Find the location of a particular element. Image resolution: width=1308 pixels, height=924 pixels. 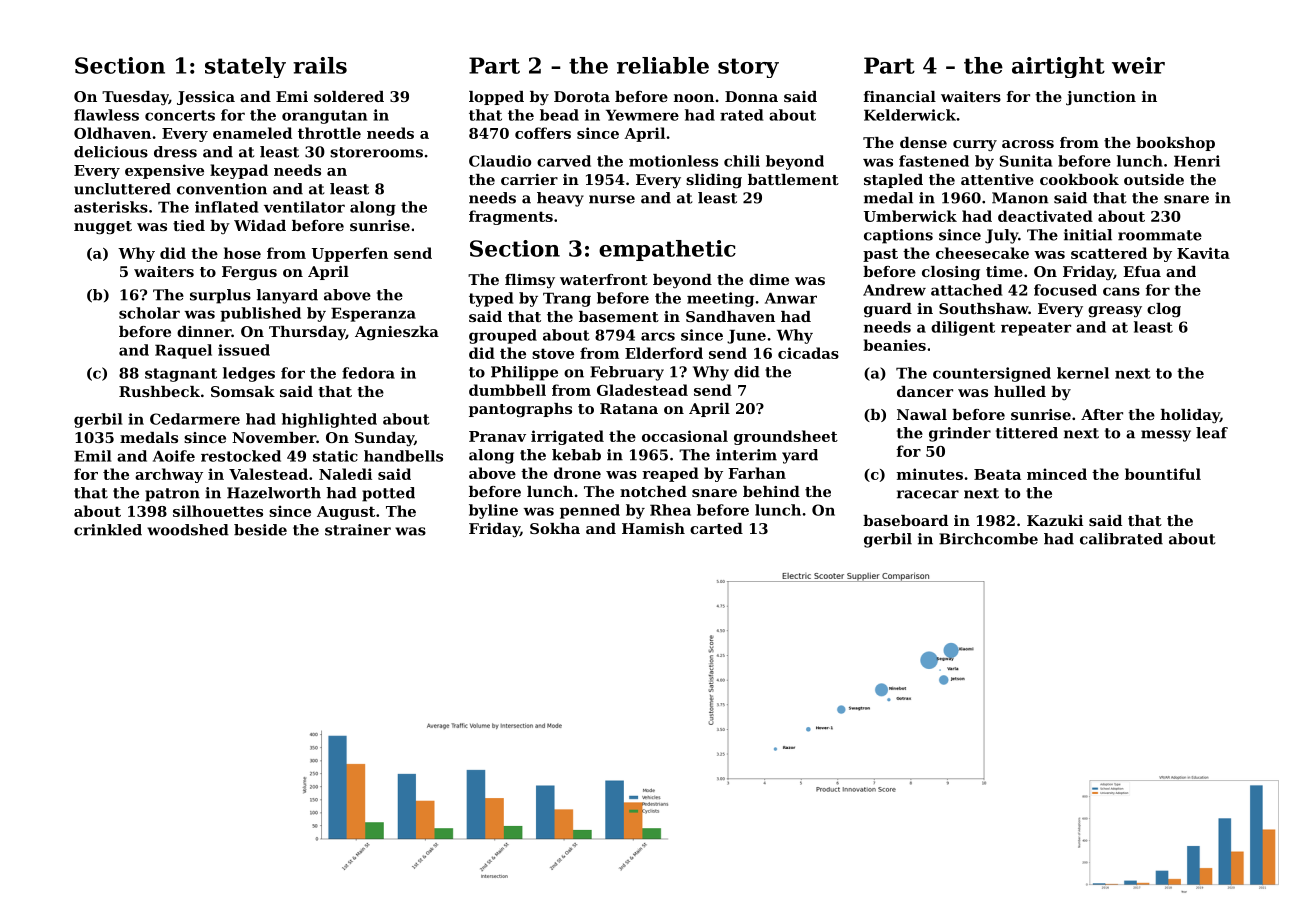

bookshop is located at coordinates (1175, 144).
